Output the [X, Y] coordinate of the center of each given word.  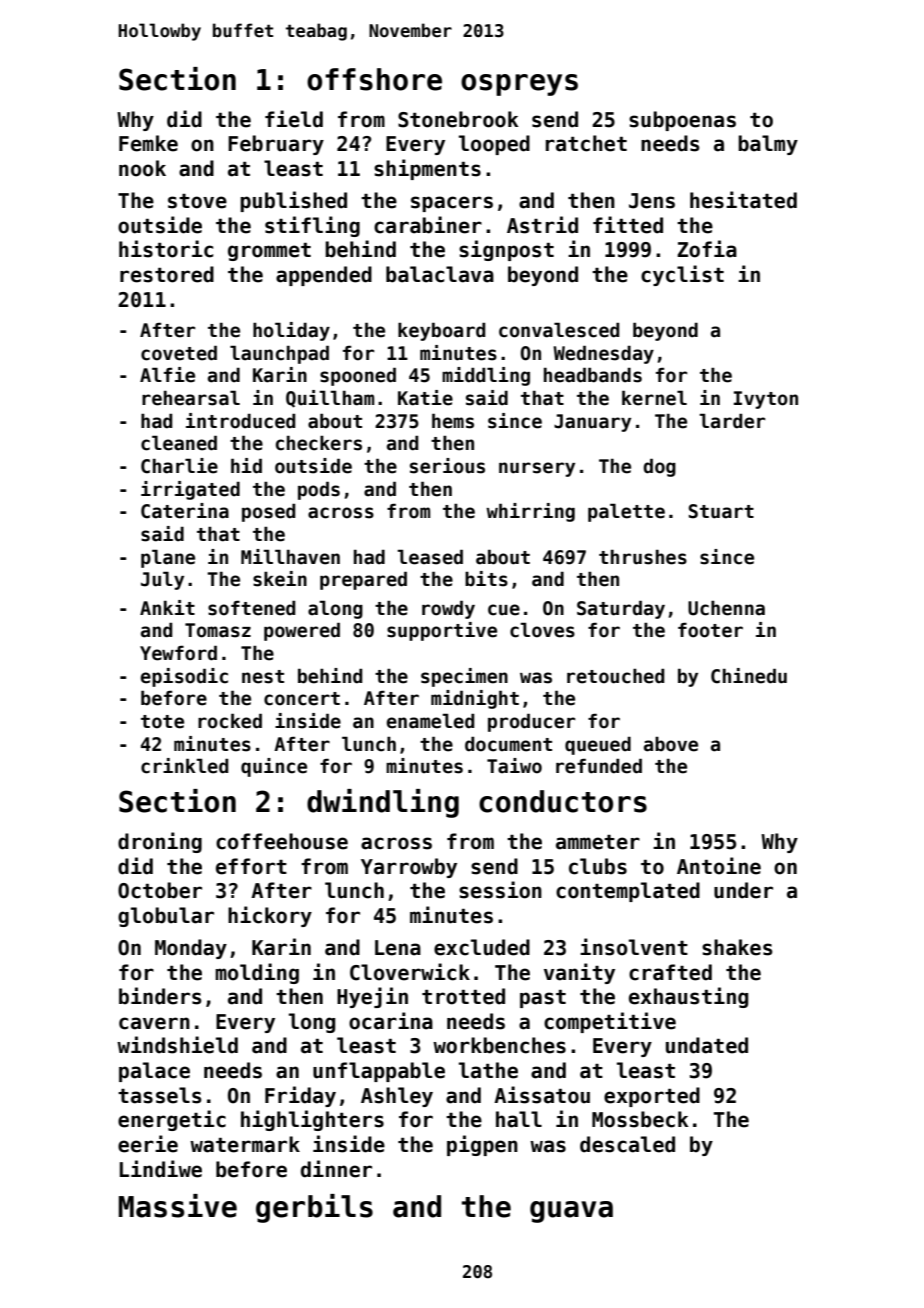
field [294, 119]
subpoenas [682, 121]
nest [263, 677]
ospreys [519, 85]
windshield [177, 1045]
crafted [670, 972]
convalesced [559, 330]
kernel [654, 398]
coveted [179, 353]
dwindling [383, 803]
